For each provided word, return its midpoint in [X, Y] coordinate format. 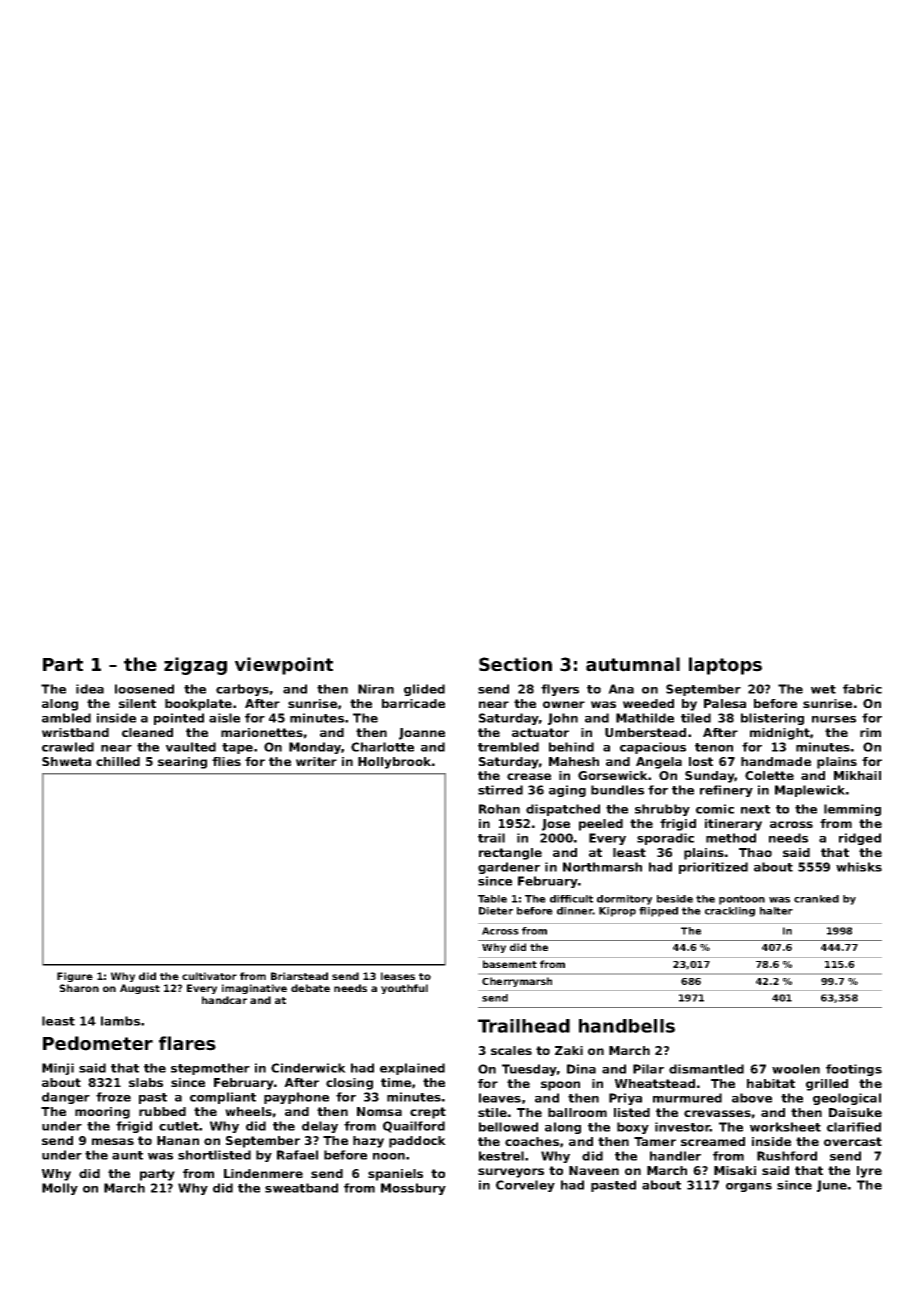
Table [492, 899]
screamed [713, 1141]
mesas [113, 1141]
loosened [144, 689]
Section [515, 664]
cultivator [209, 976]
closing [349, 1084]
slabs [146, 1082]
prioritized [713, 868]
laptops [725, 666]
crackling [730, 912]
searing [182, 763]
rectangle [510, 854]
